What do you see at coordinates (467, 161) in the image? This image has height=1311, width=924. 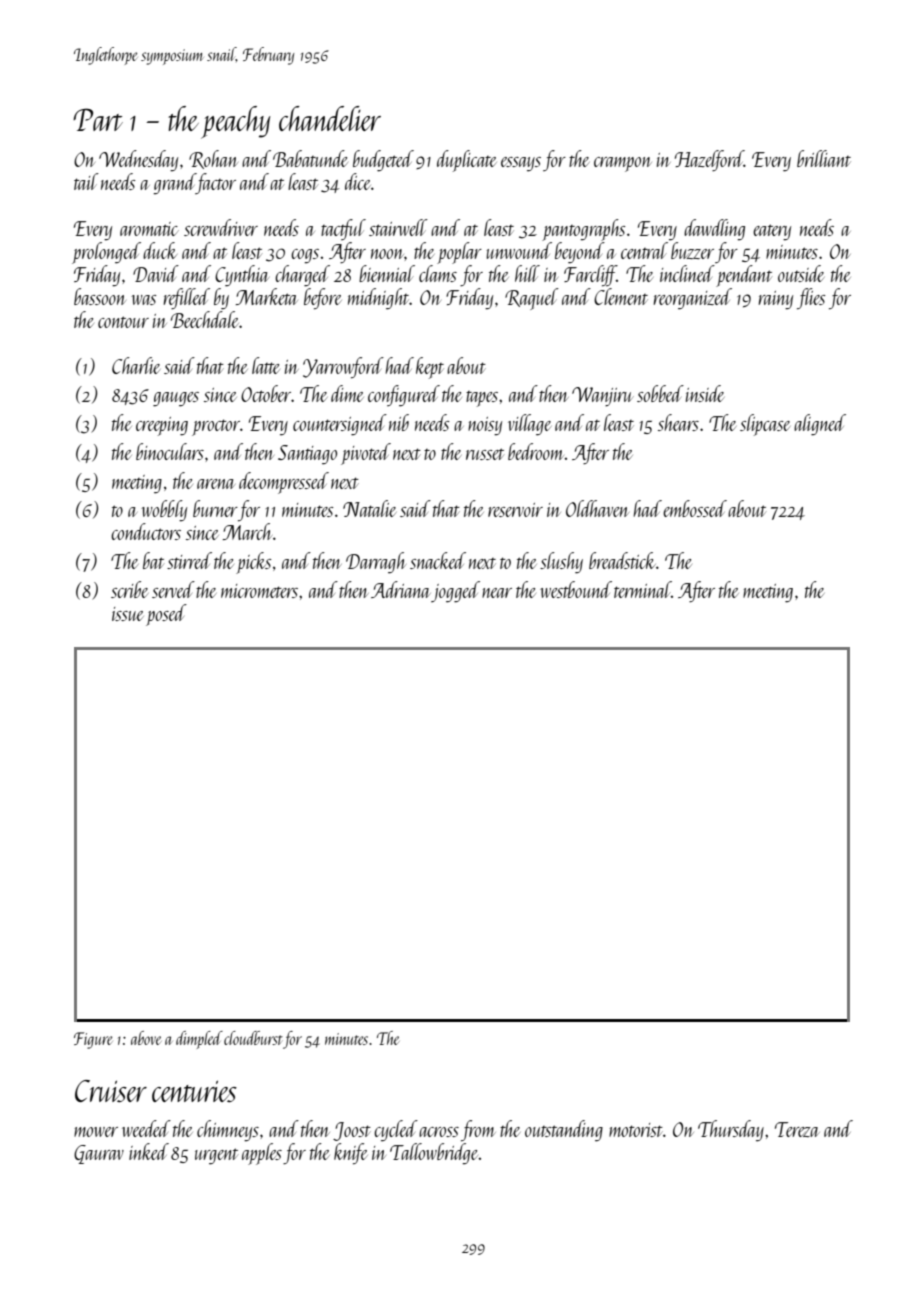 I see `duplicate` at bounding box center [467, 161].
